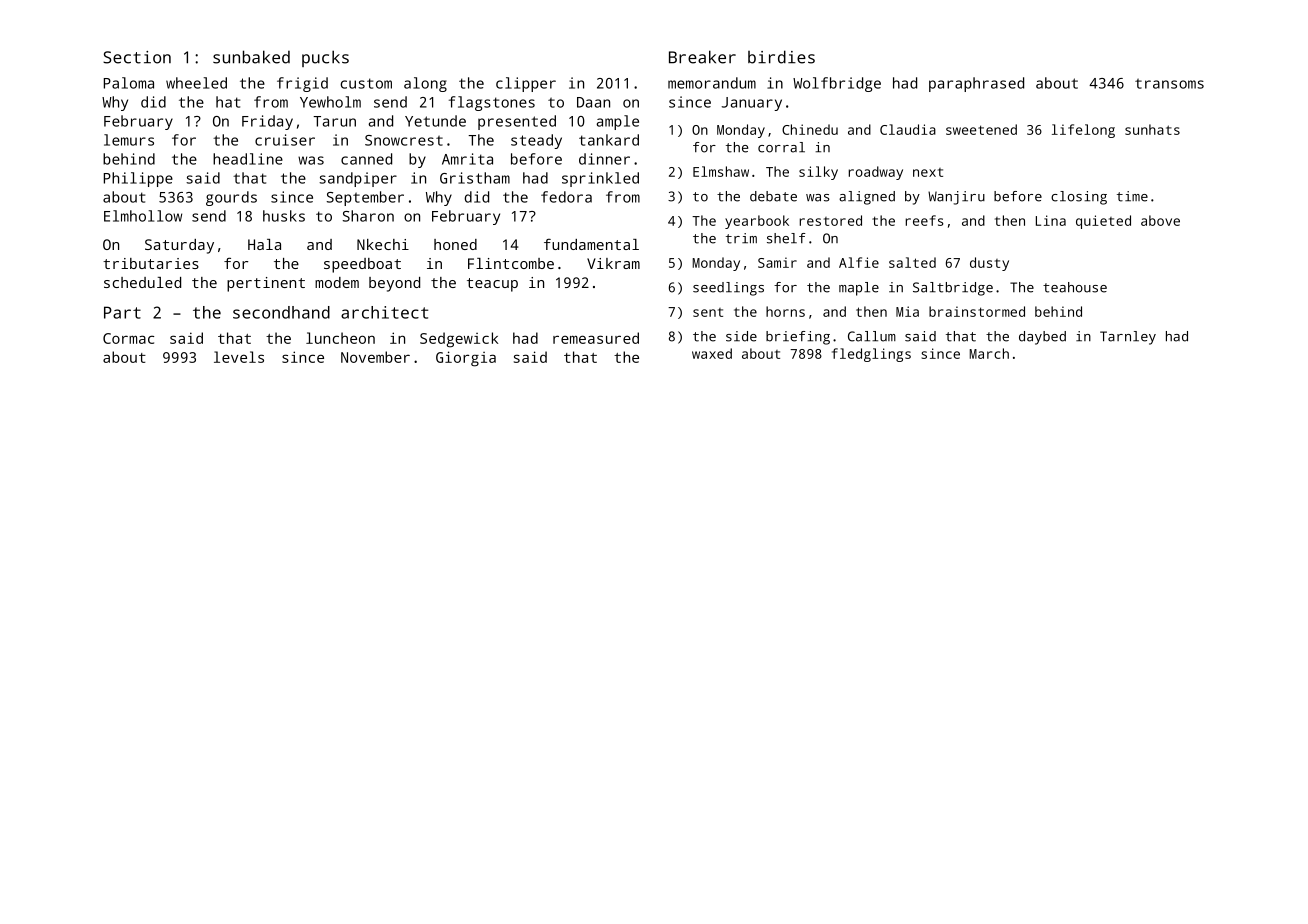  What do you see at coordinates (781, 147) in the page?
I see `corral` at bounding box center [781, 147].
